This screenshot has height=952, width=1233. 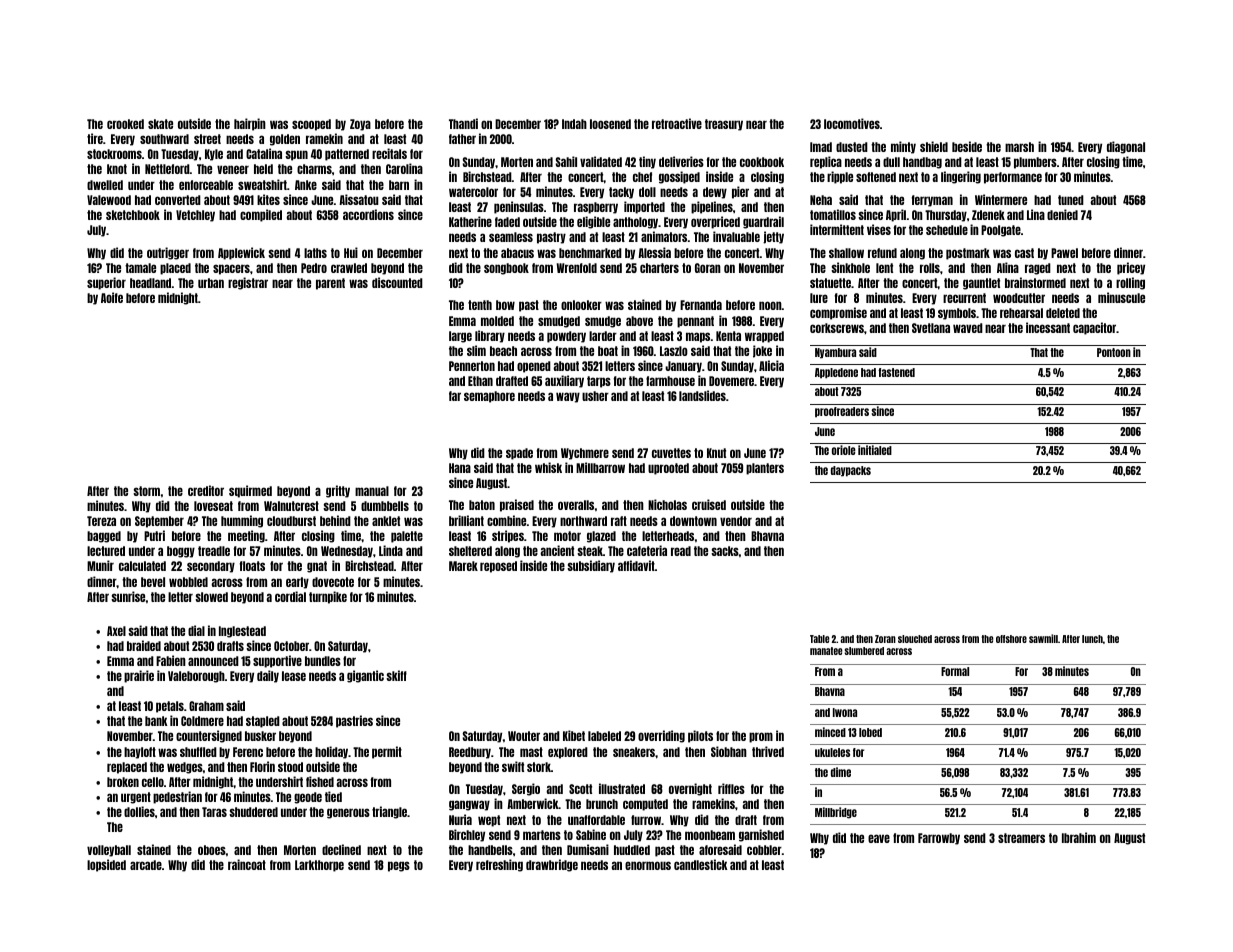 I want to click on Tereza, so click(x=101, y=521).
